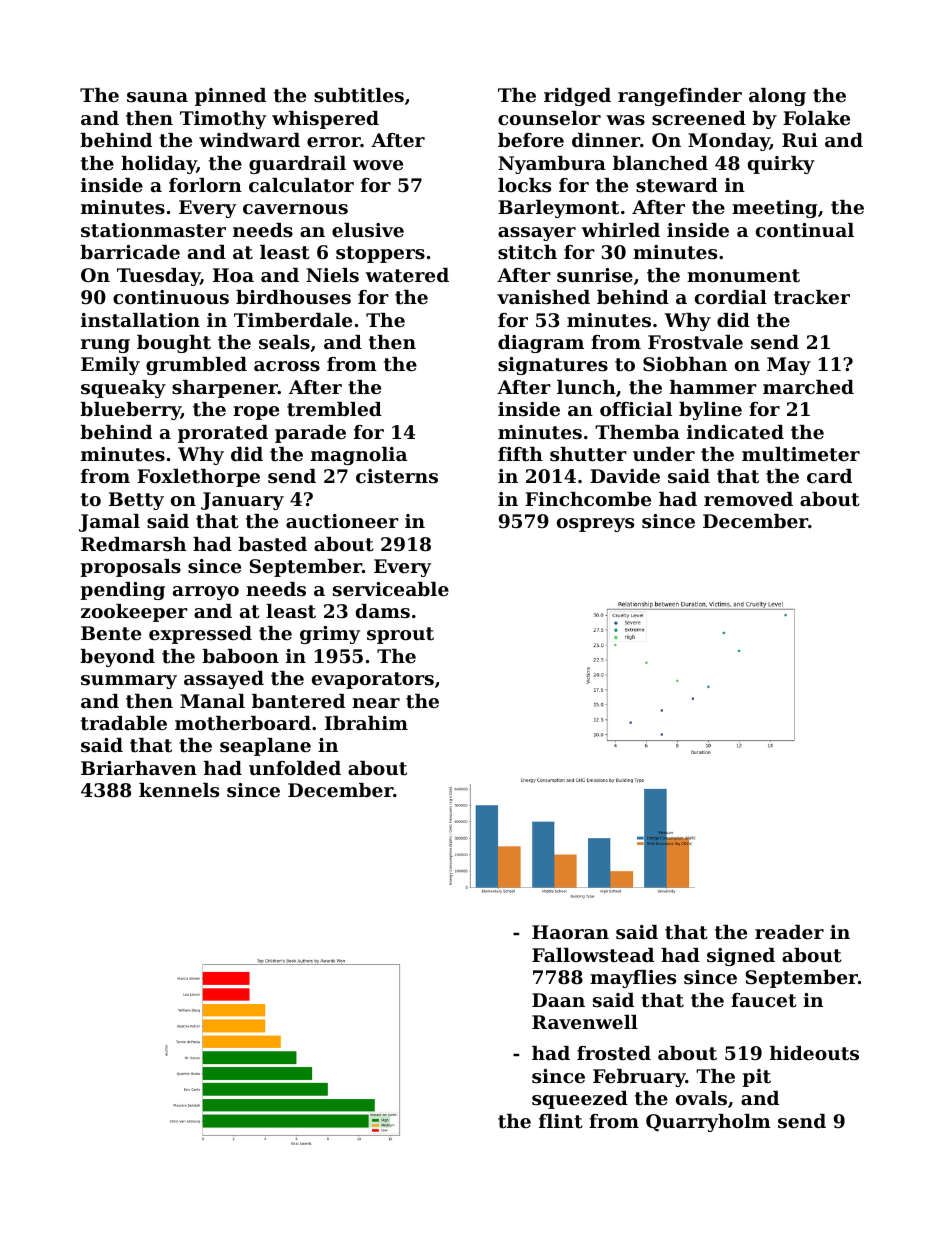 This document has height=1233, width=952. Describe the element at coordinates (561, 1121) in the document. I see `flint` at that location.
